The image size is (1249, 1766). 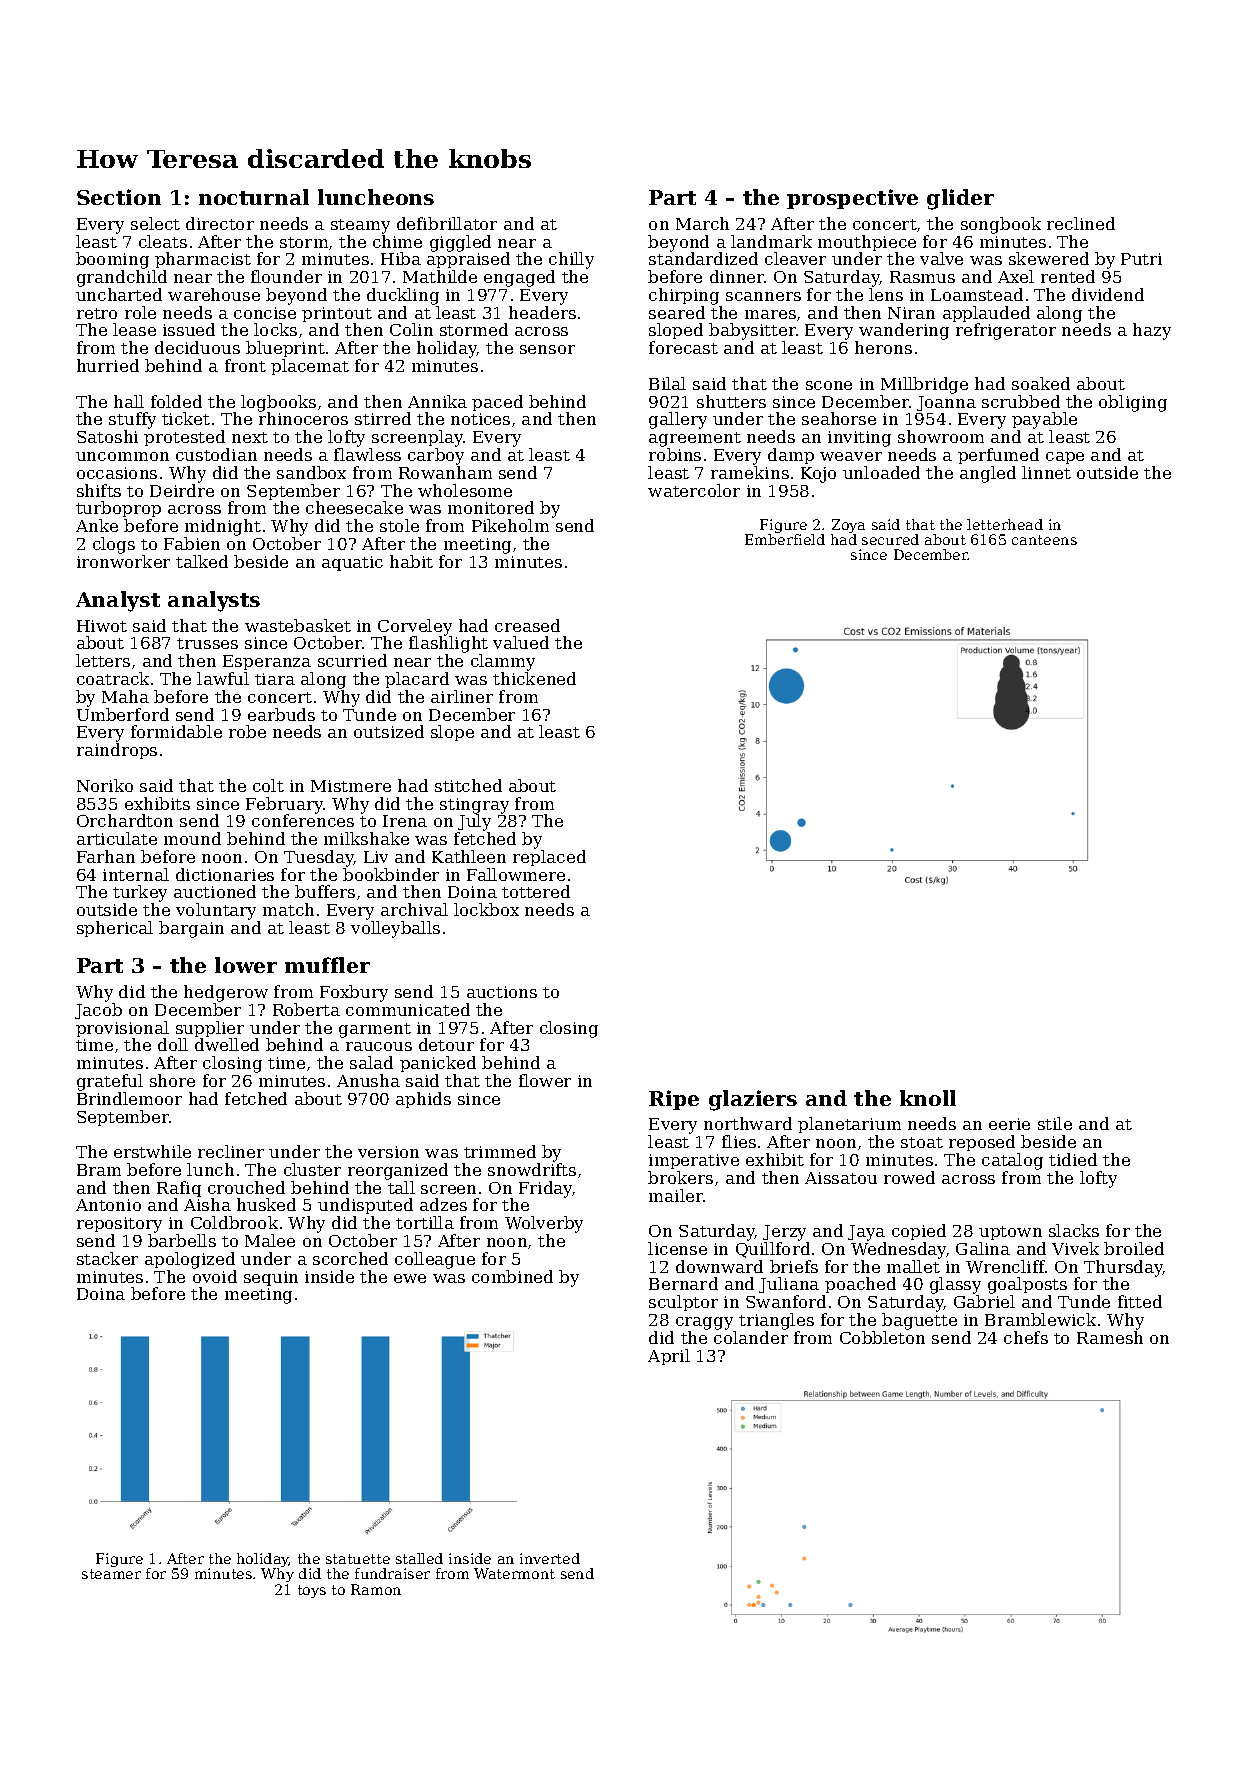 I want to click on steamer, so click(x=111, y=1574).
